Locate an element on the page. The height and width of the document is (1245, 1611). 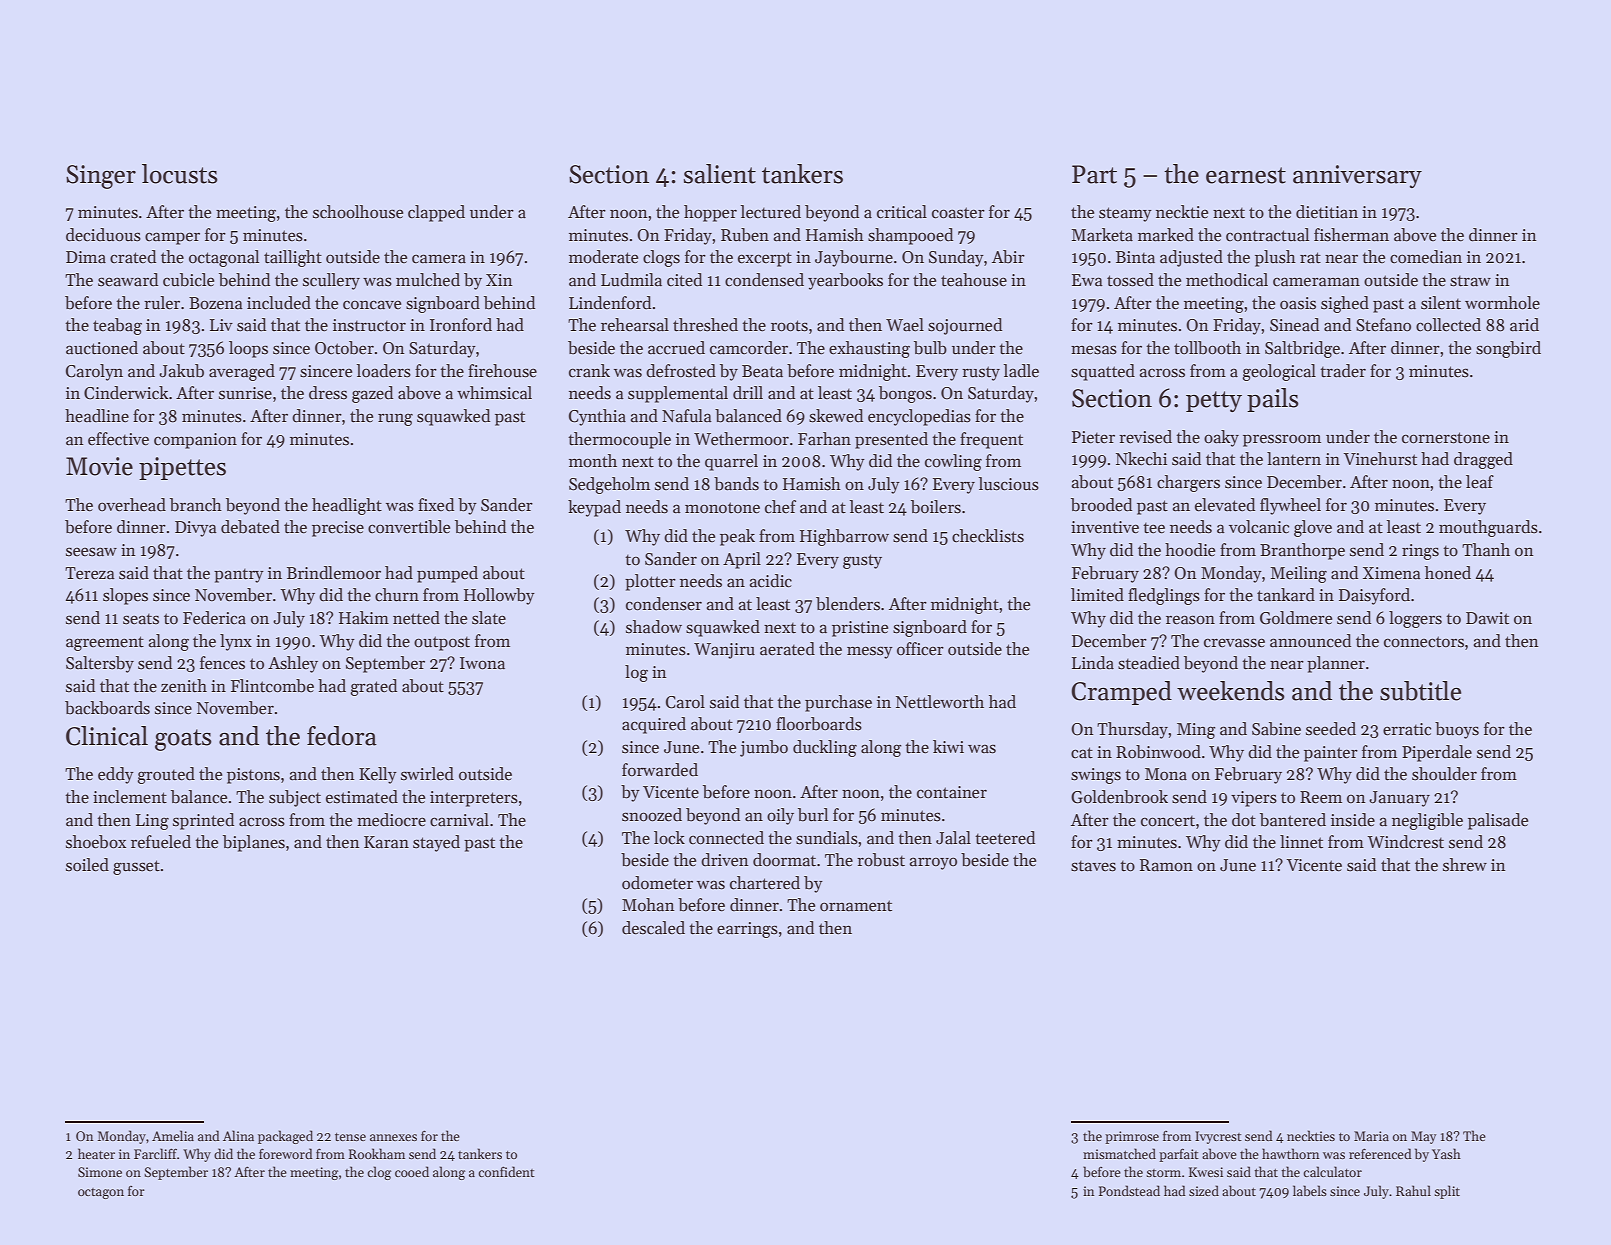
Cynthia is located at coordinates (597, 417).
